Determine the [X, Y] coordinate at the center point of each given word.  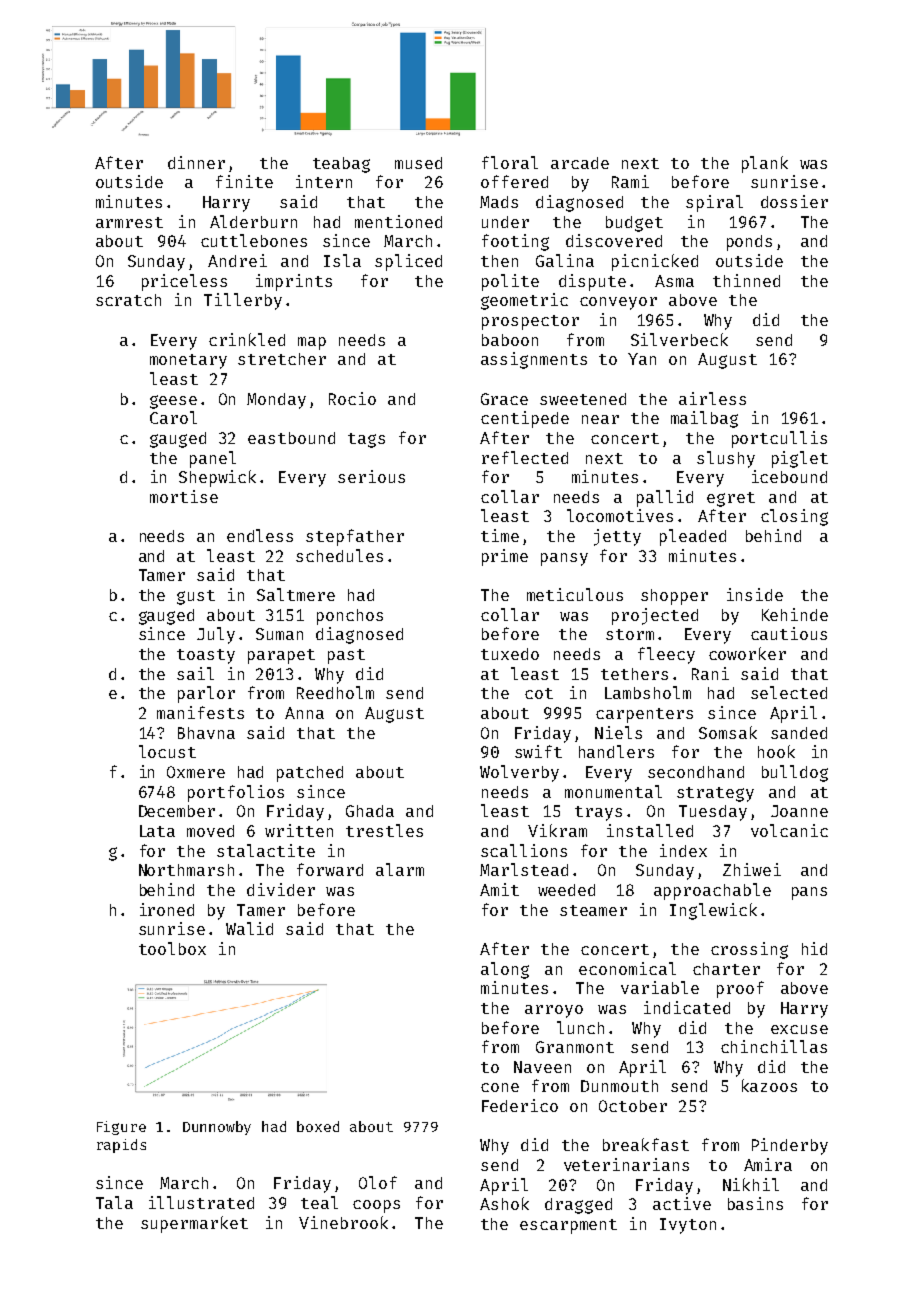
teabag [341, 165]
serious [371, 476]
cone [500, 1087]
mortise [184, 496]
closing [794, 517]
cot [539, 693]
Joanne [799, 811]
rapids [121, 1146]
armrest [129, 222]
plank [765, 164]
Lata [157, 831]
